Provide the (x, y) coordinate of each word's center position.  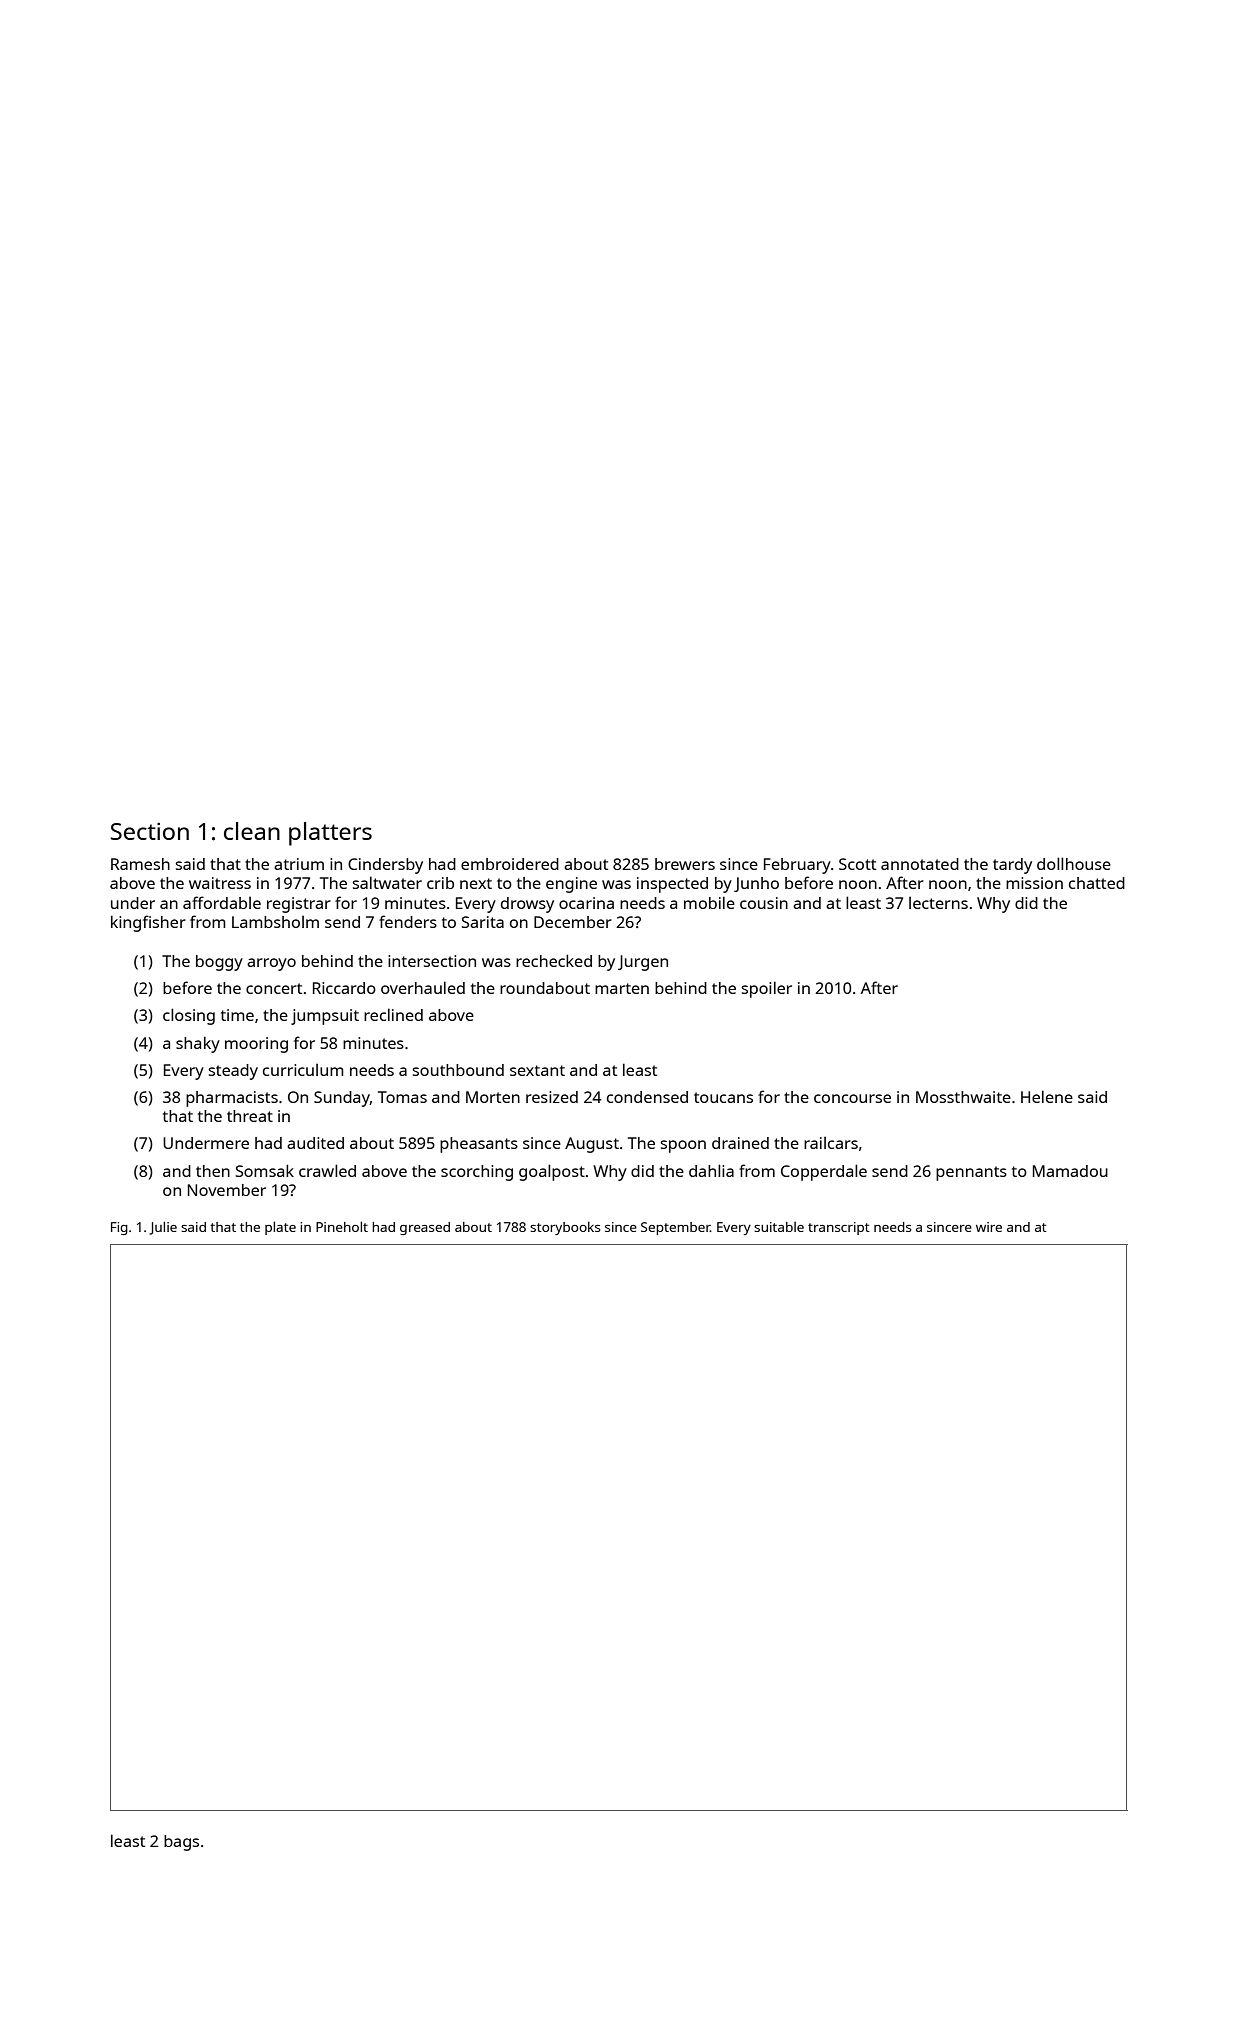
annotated (920, 864)
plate (280, 1228)
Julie (163, 1228)
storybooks (565, 1228)
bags (181, 1843)
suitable (779, 1227)
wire (989, 1227)
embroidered (510, 864)
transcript (839, 1228)
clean (252, 831)
